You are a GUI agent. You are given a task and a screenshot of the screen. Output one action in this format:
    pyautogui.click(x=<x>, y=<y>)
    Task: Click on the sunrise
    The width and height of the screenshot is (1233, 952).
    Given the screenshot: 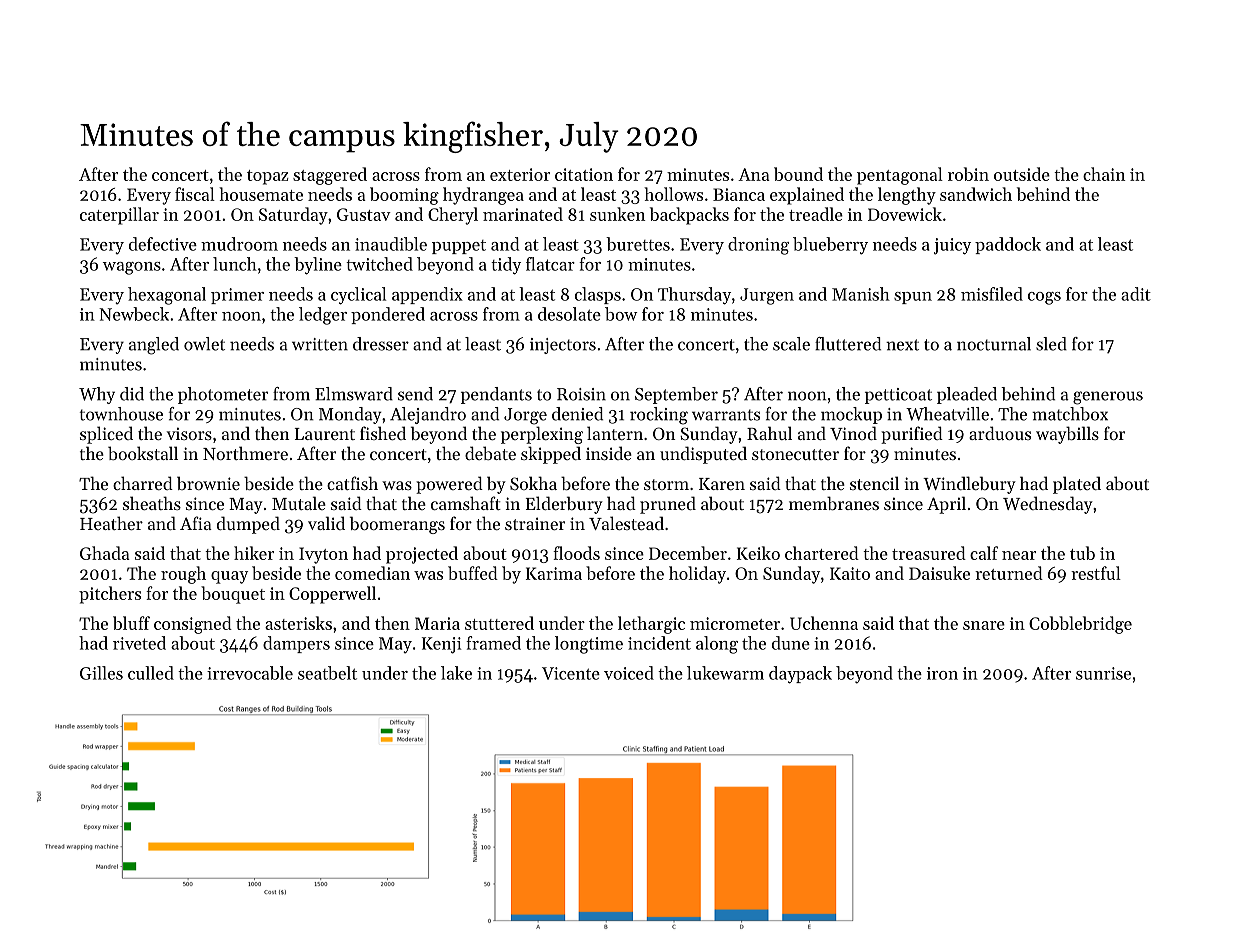 What is the action you would take?
    pyautogui.click(x=1103, y=673)
